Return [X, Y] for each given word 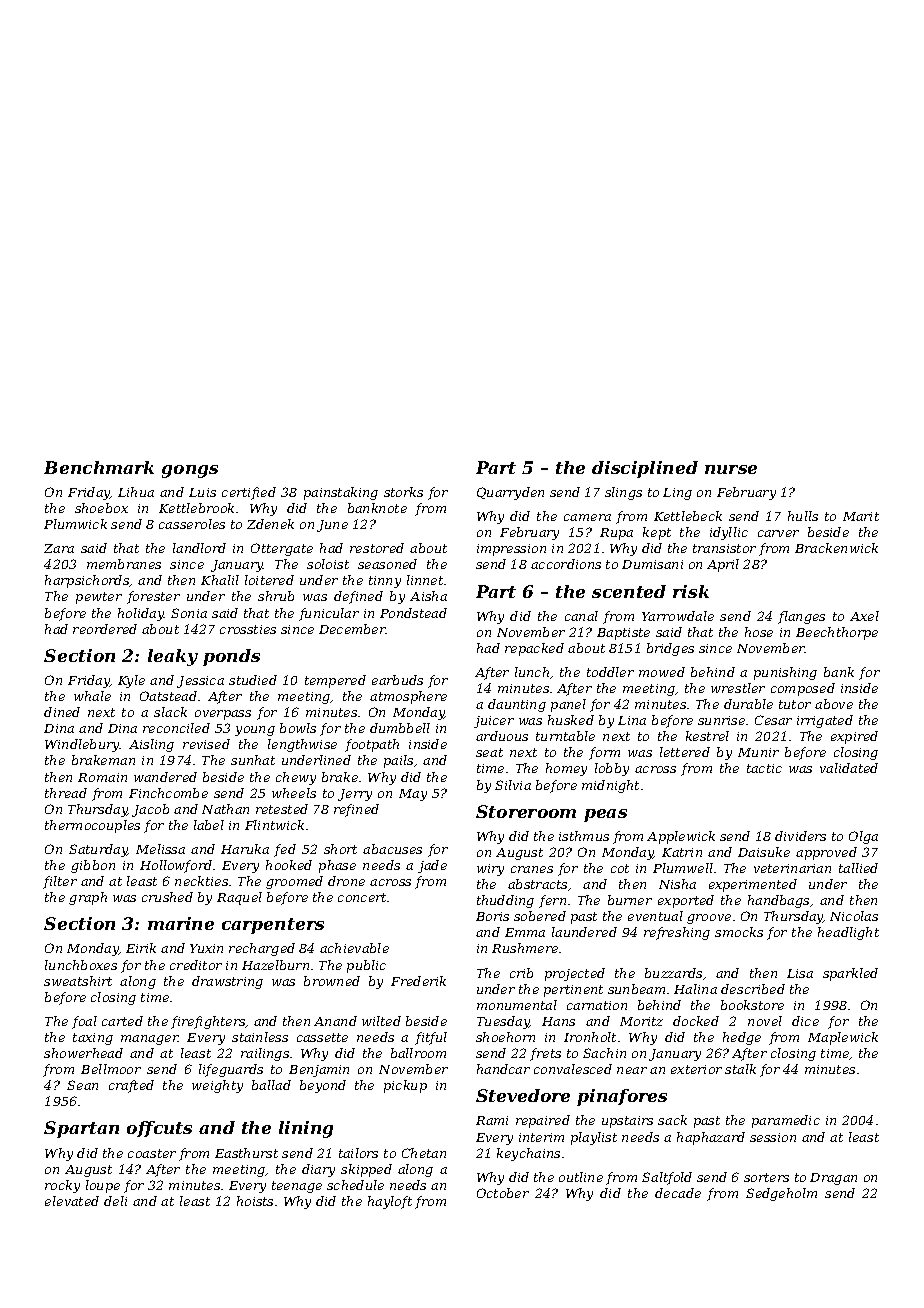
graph [88, 898]
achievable [354, 948]
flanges [801, 617]
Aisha [428, 596]
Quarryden [510, 493]
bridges [670, 649]
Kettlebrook [196, 508]
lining [306, 1129]
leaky [173, 657]
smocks [739, 932]
